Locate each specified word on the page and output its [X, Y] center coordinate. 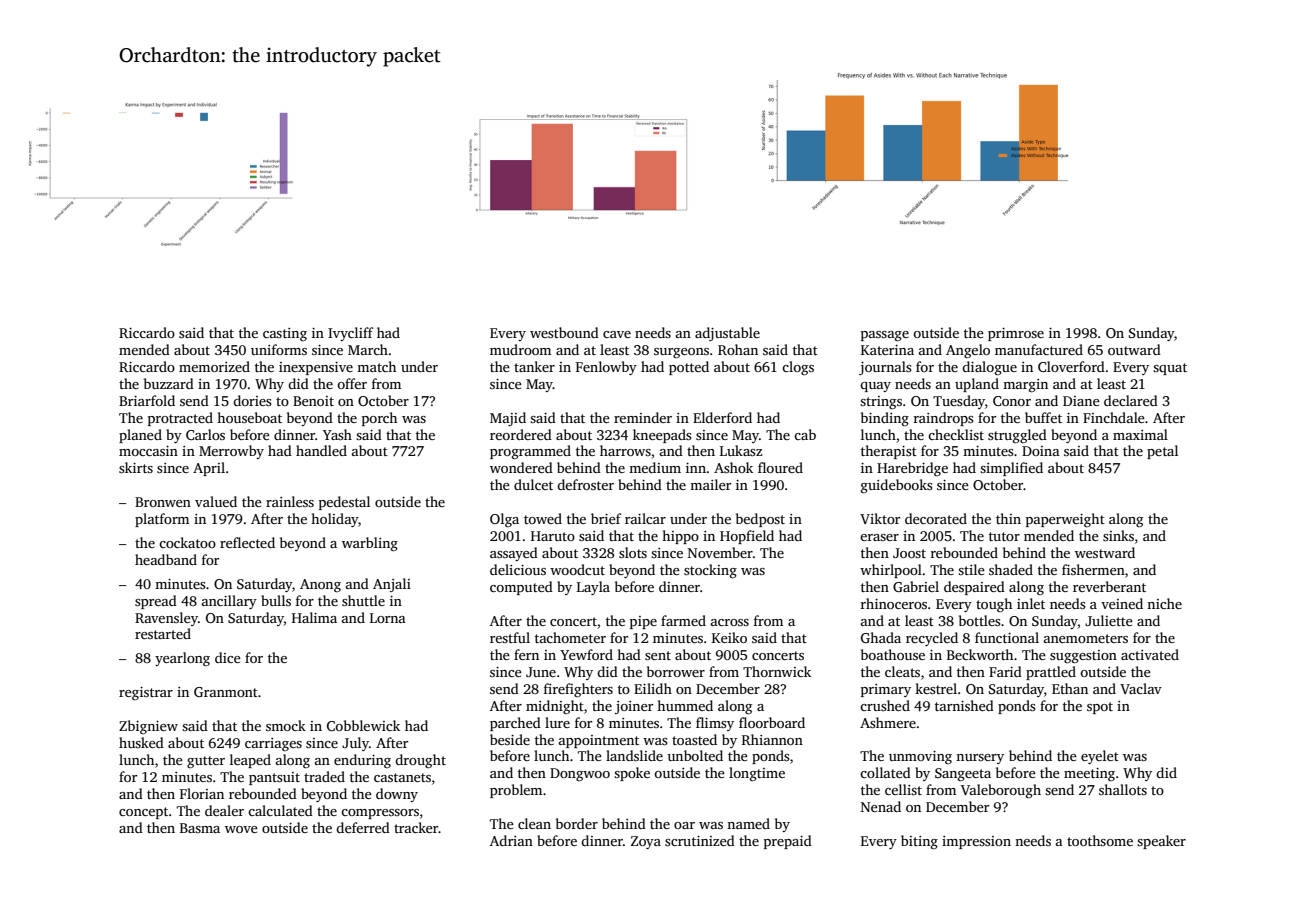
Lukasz [741, 450]
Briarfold [147, 400]
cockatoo [187, 542]
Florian [202, 793]
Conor [1012, 401]
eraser [879, 537]
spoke [632, 774]
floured [780, 467]
